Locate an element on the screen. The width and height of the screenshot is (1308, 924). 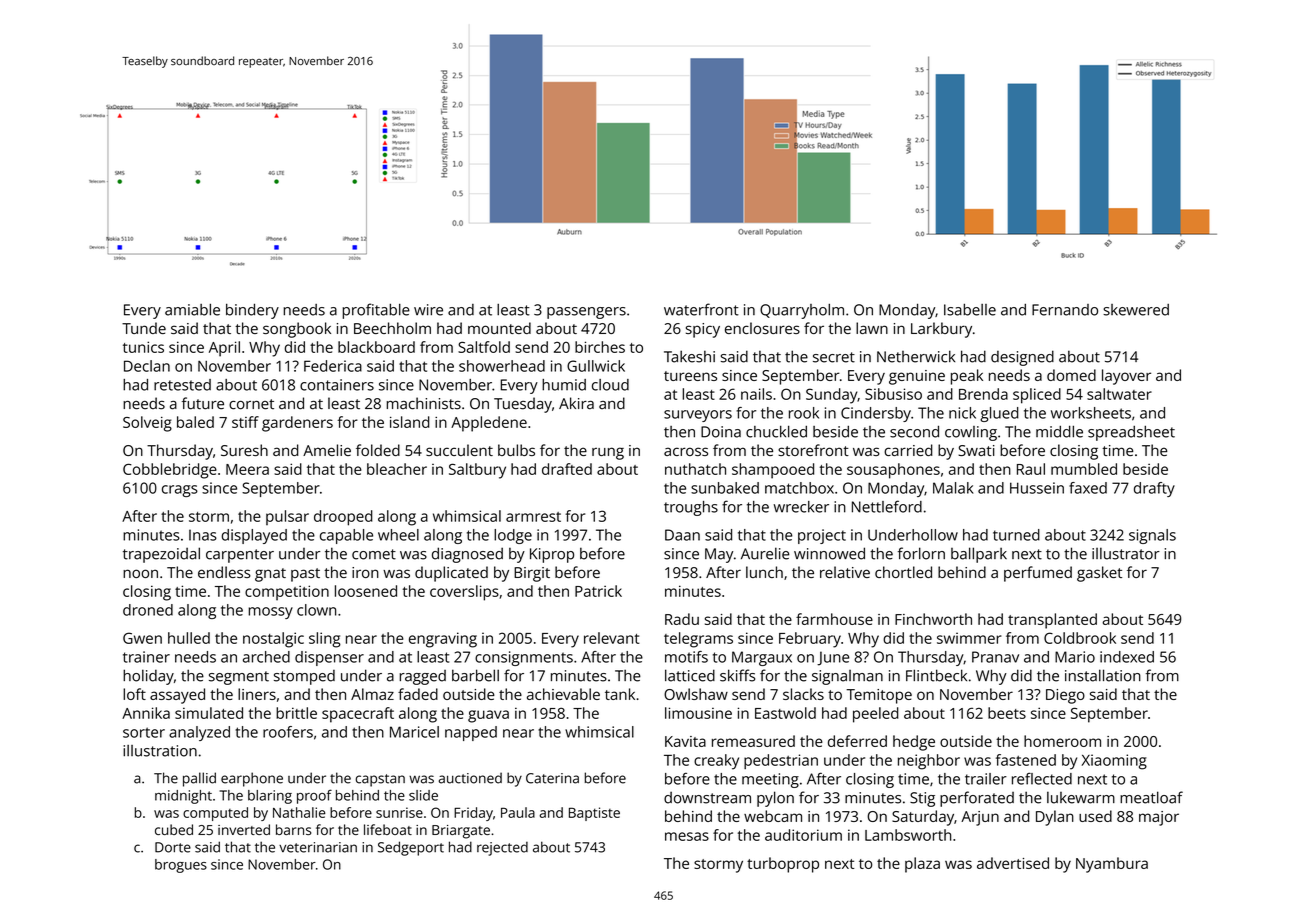
Sedgeport is located at coordinates (411, 848).
